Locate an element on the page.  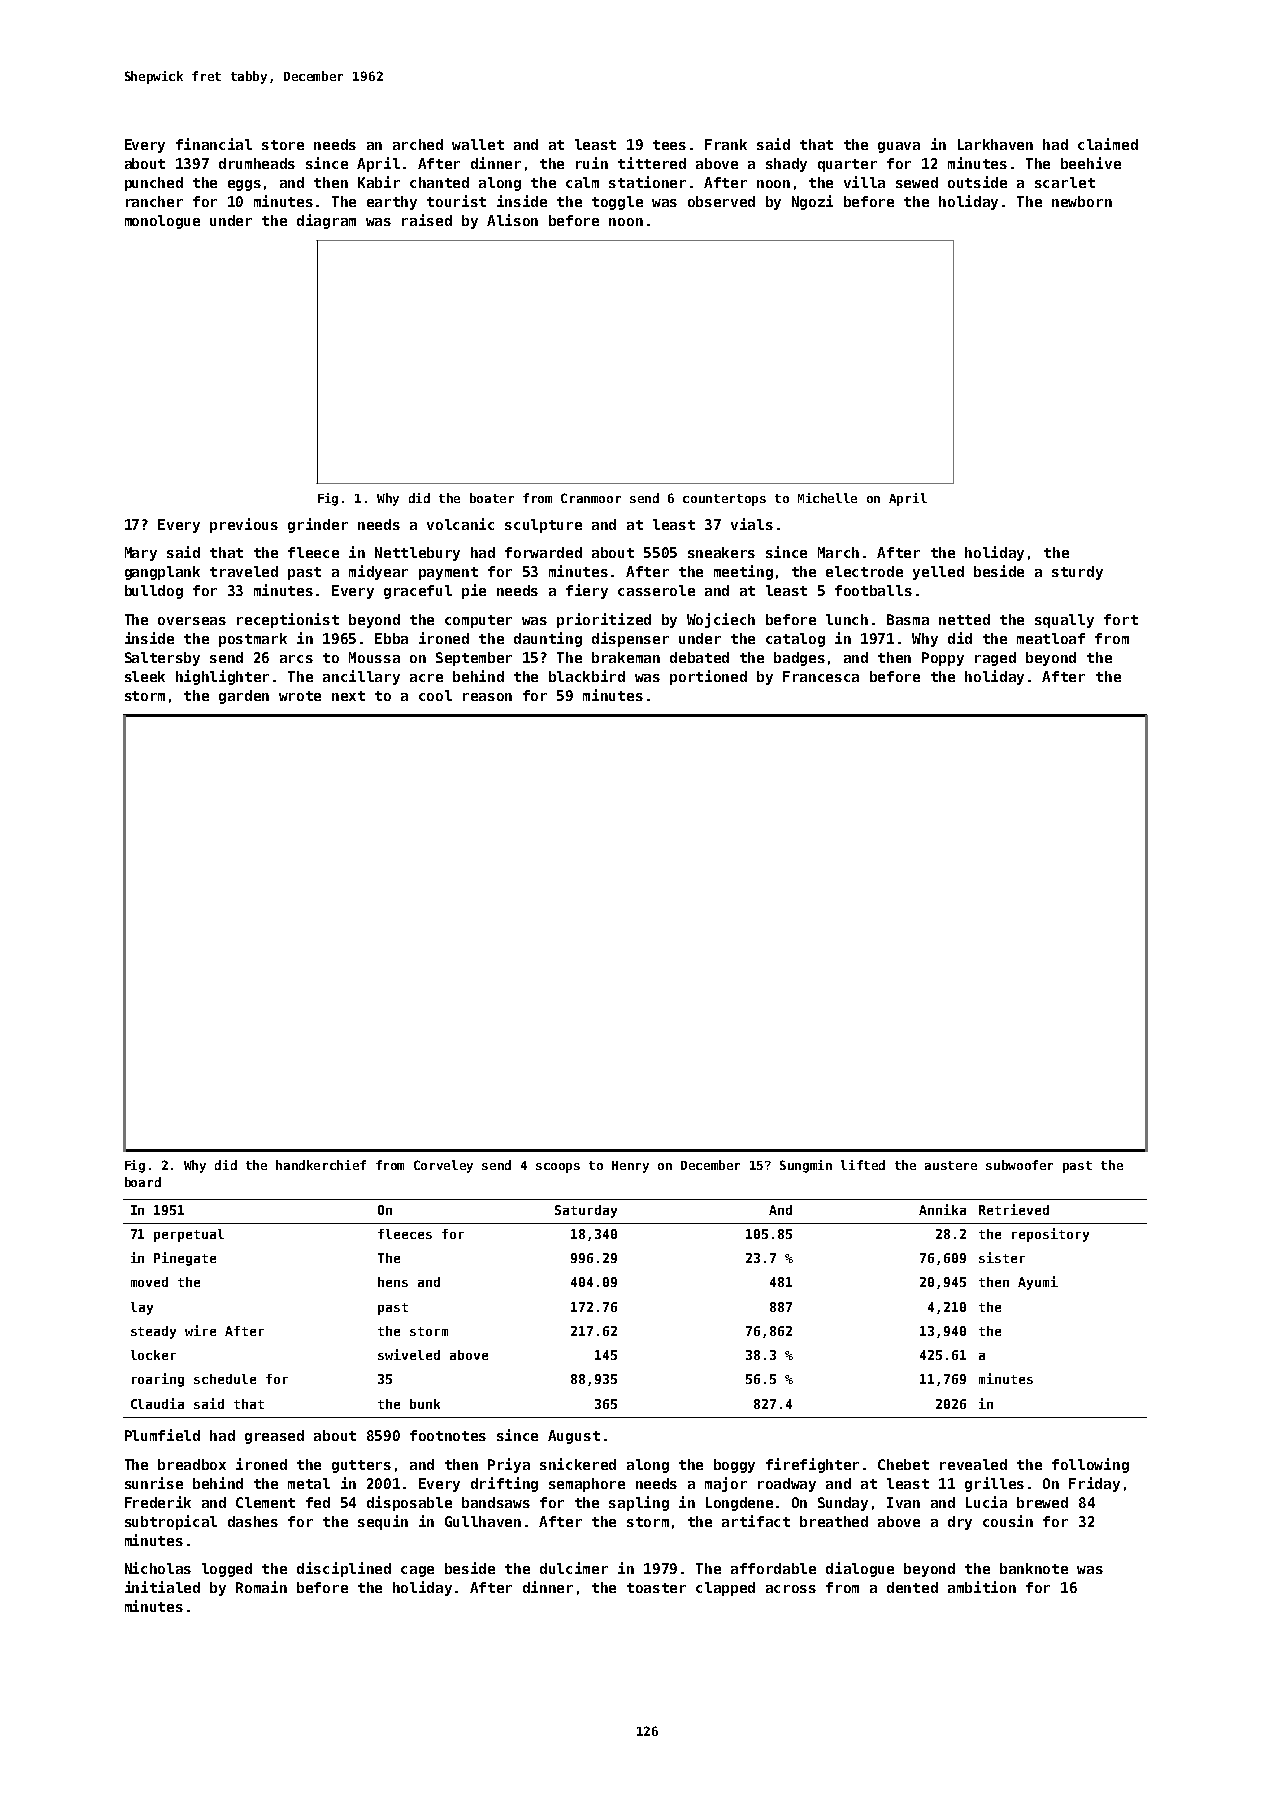
perpetual is located at coordinates (189, 1235).
